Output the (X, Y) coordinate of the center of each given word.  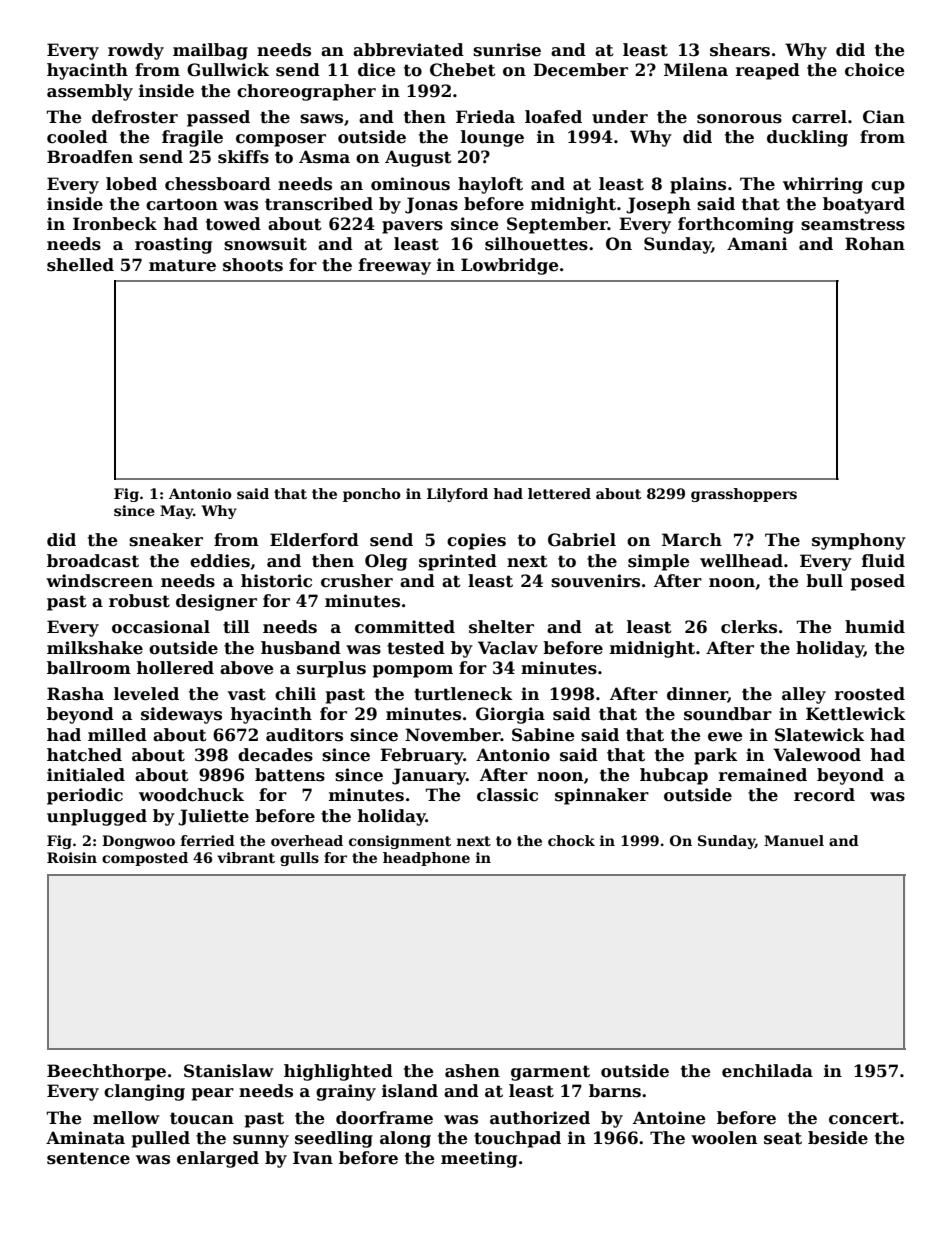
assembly (90, 92)
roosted (870, 694)
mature (182, 265)
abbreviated (408, 50)
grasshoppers (744, 495)
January (429, 776)
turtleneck (463, 694)
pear (213, 1094)
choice (874, 70)
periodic (85, 796)
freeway (395, 266)
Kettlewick (856, 714)
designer (216, 602)
